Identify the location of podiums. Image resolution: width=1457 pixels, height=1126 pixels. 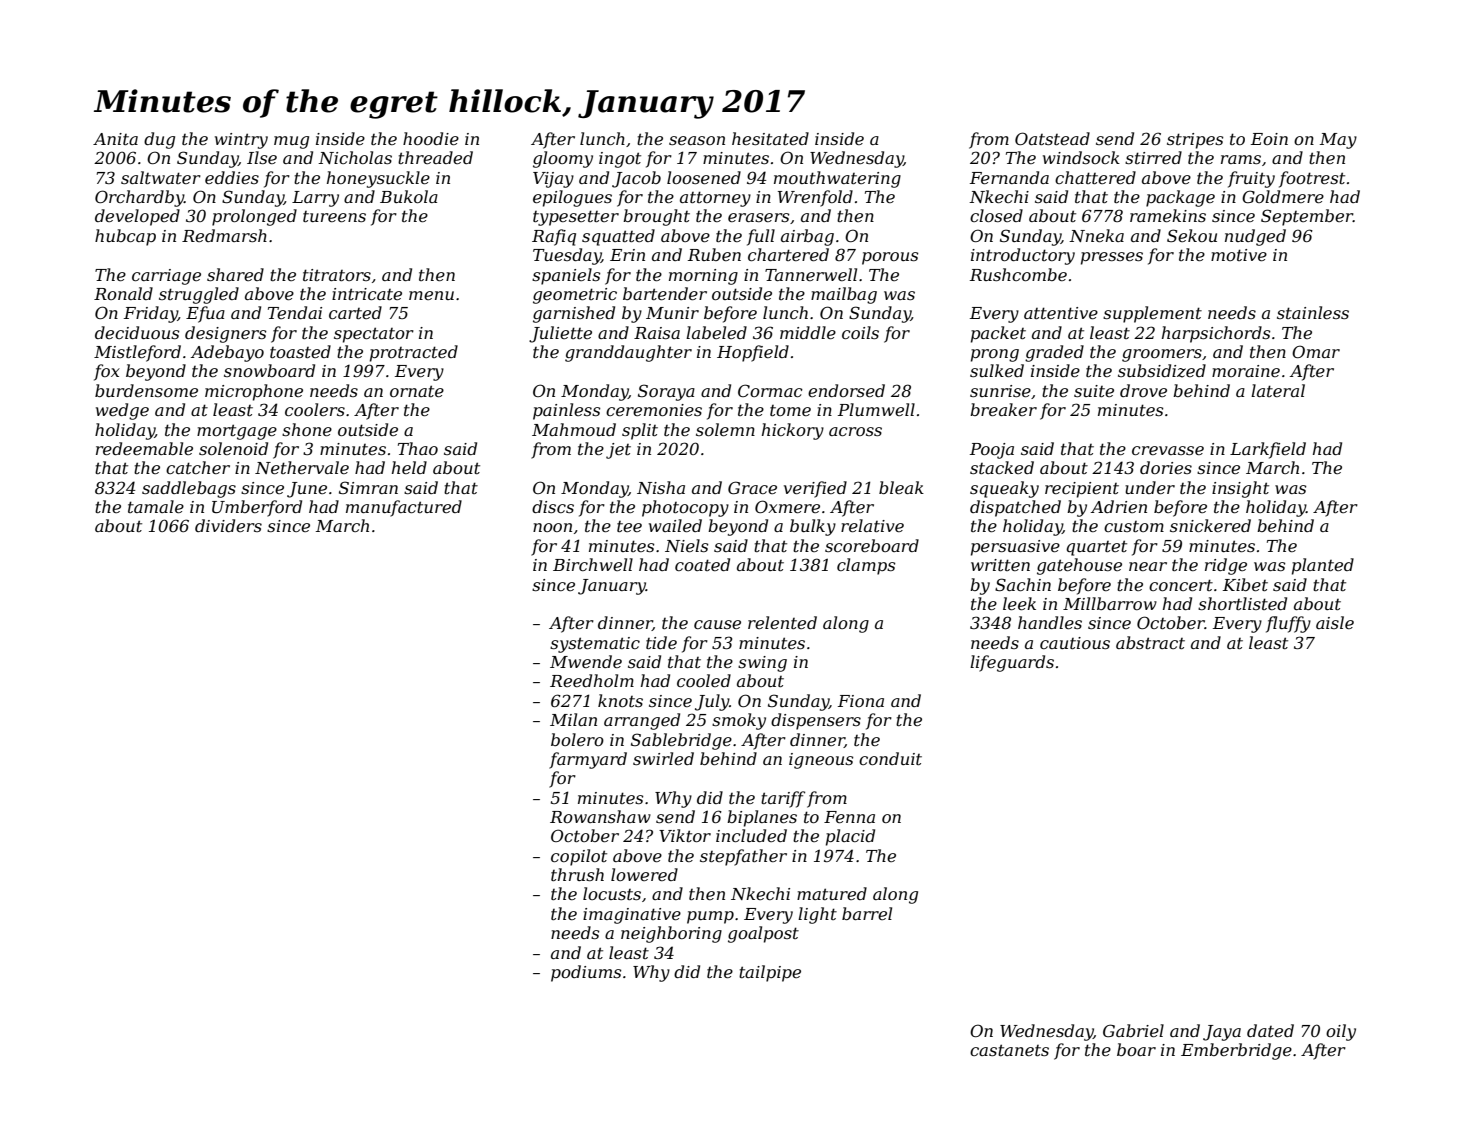
(586, 973).
